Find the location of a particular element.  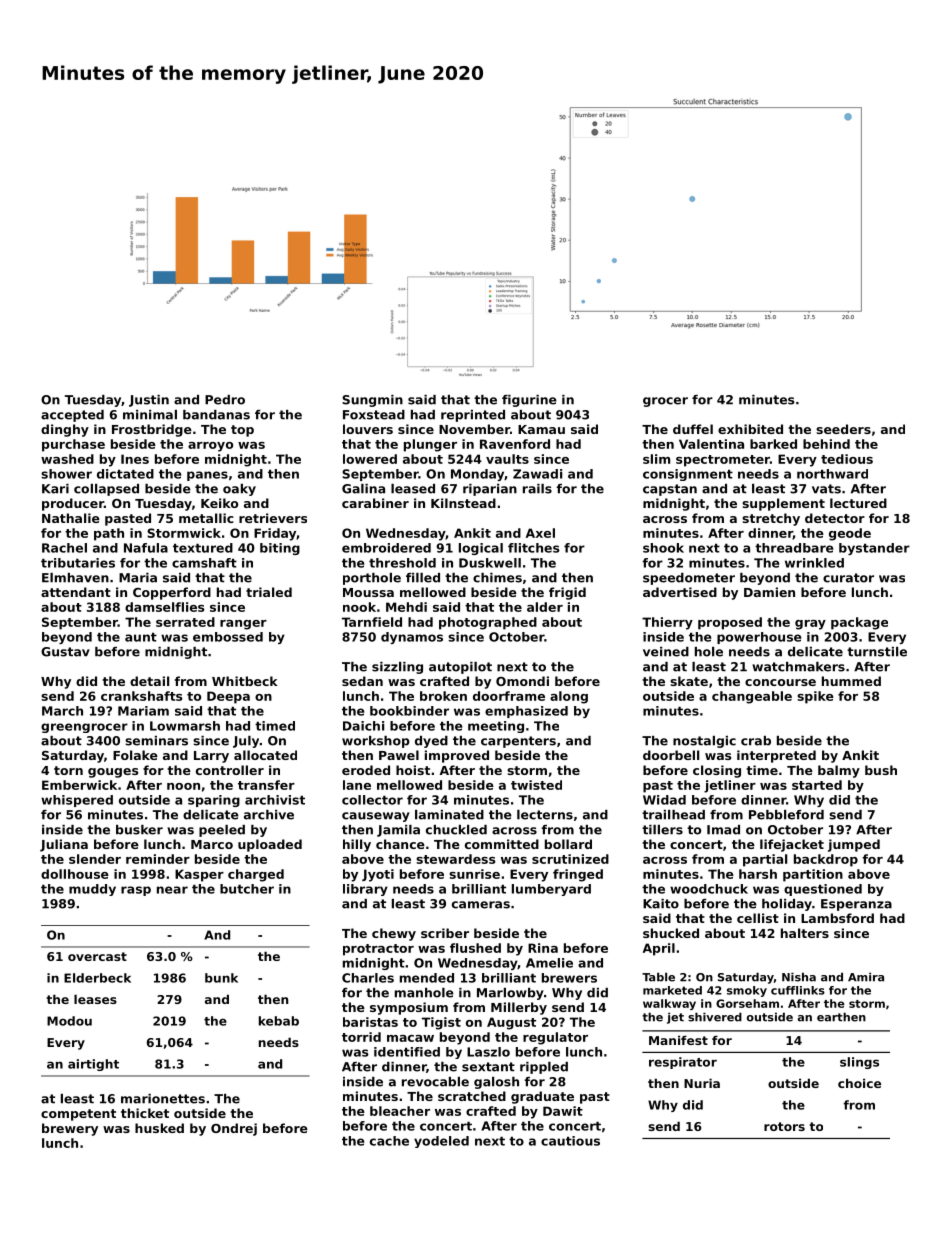

package is located at coordinates (859, 623).
